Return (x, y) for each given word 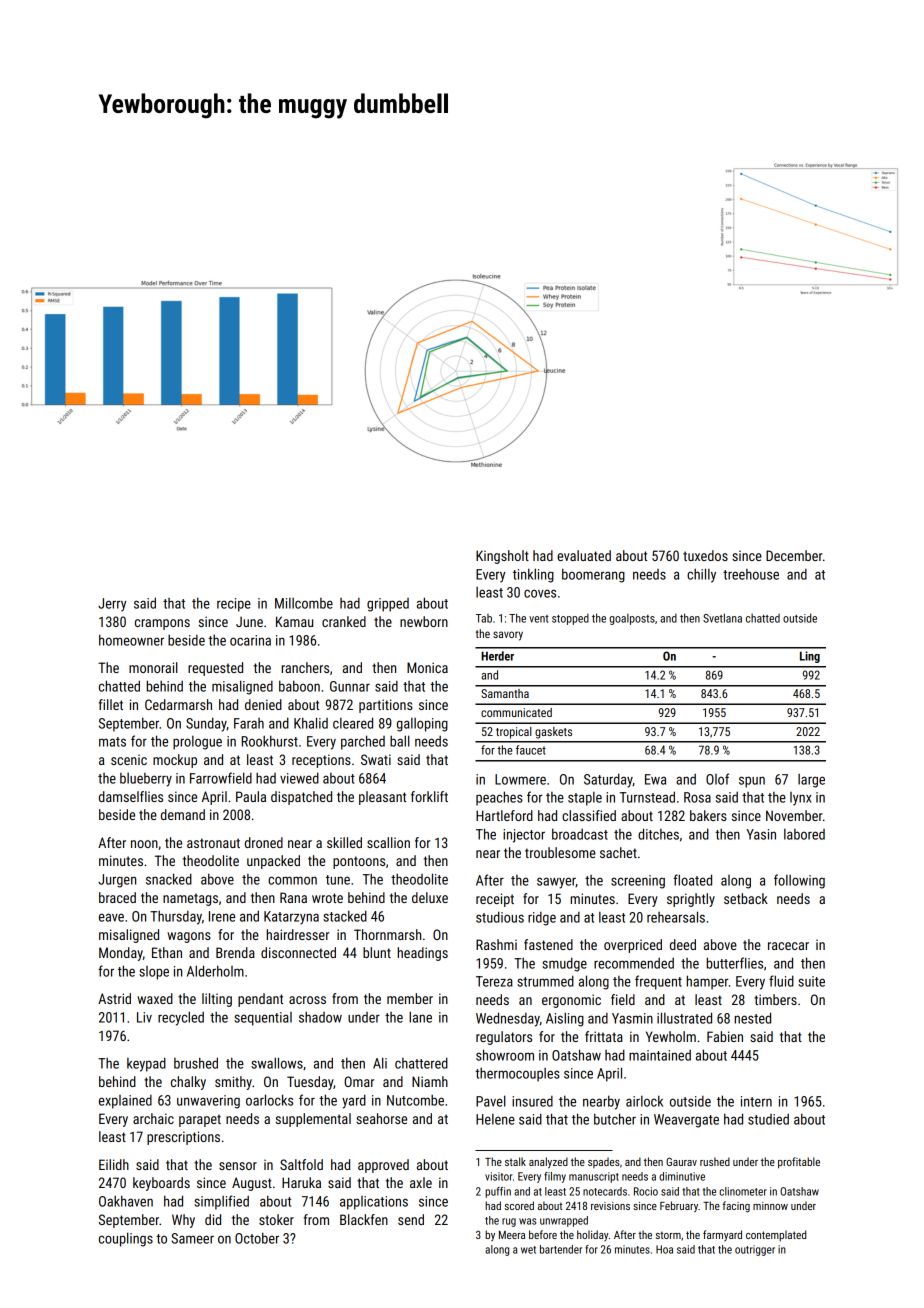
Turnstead (647, 797)
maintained (660, 1055)
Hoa (664, 1249)
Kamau (294, 621)
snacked (169, 879)
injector (524, 836)
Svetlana (722, 618)
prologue (197, 743)
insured (532, 1101)
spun (752, 782)
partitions (386, 706)
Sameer (192, 1238)
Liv (144, 1017)
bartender (561, 1249)
